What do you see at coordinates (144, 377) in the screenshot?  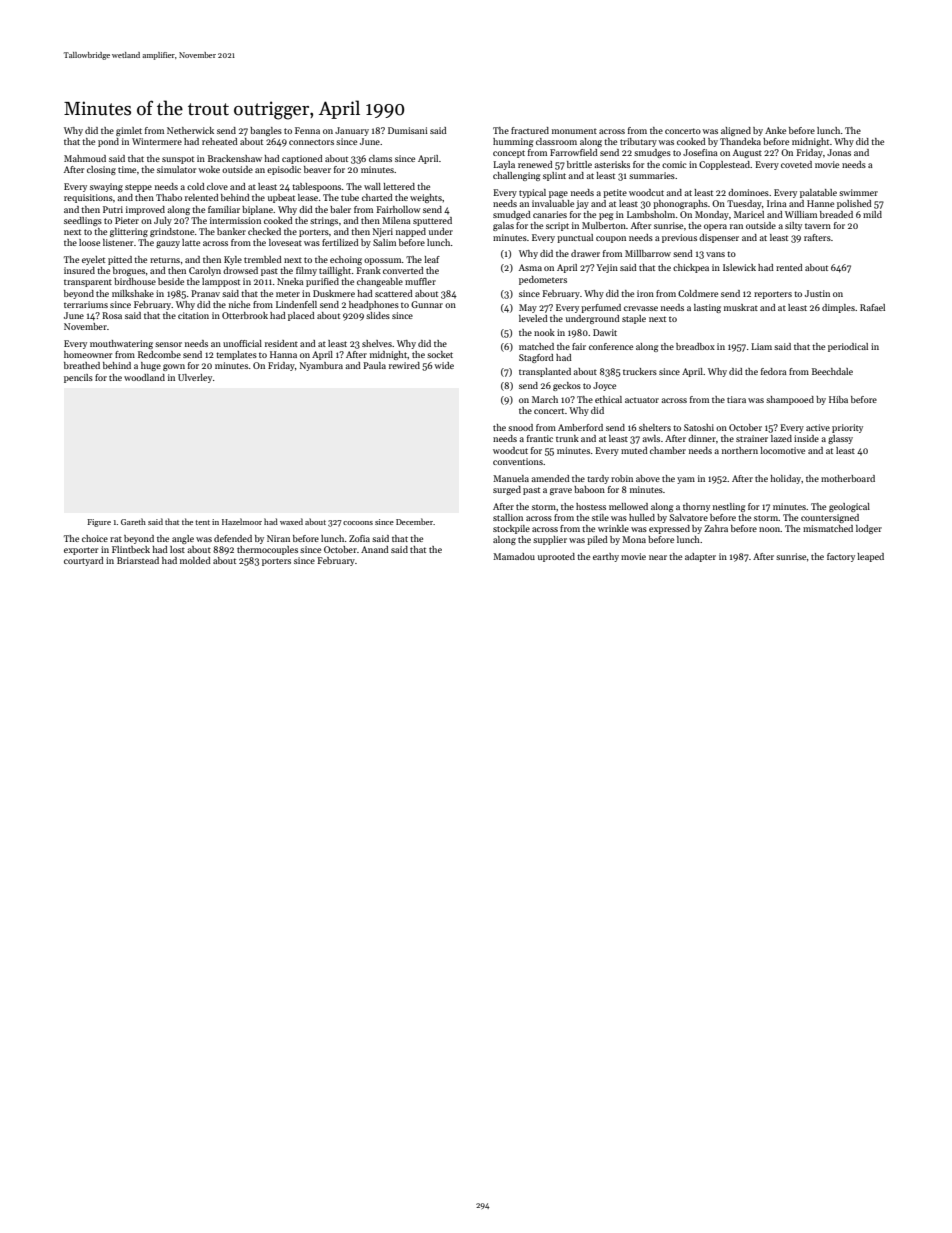 I see `woodland` at bounding box center [144, 377].
